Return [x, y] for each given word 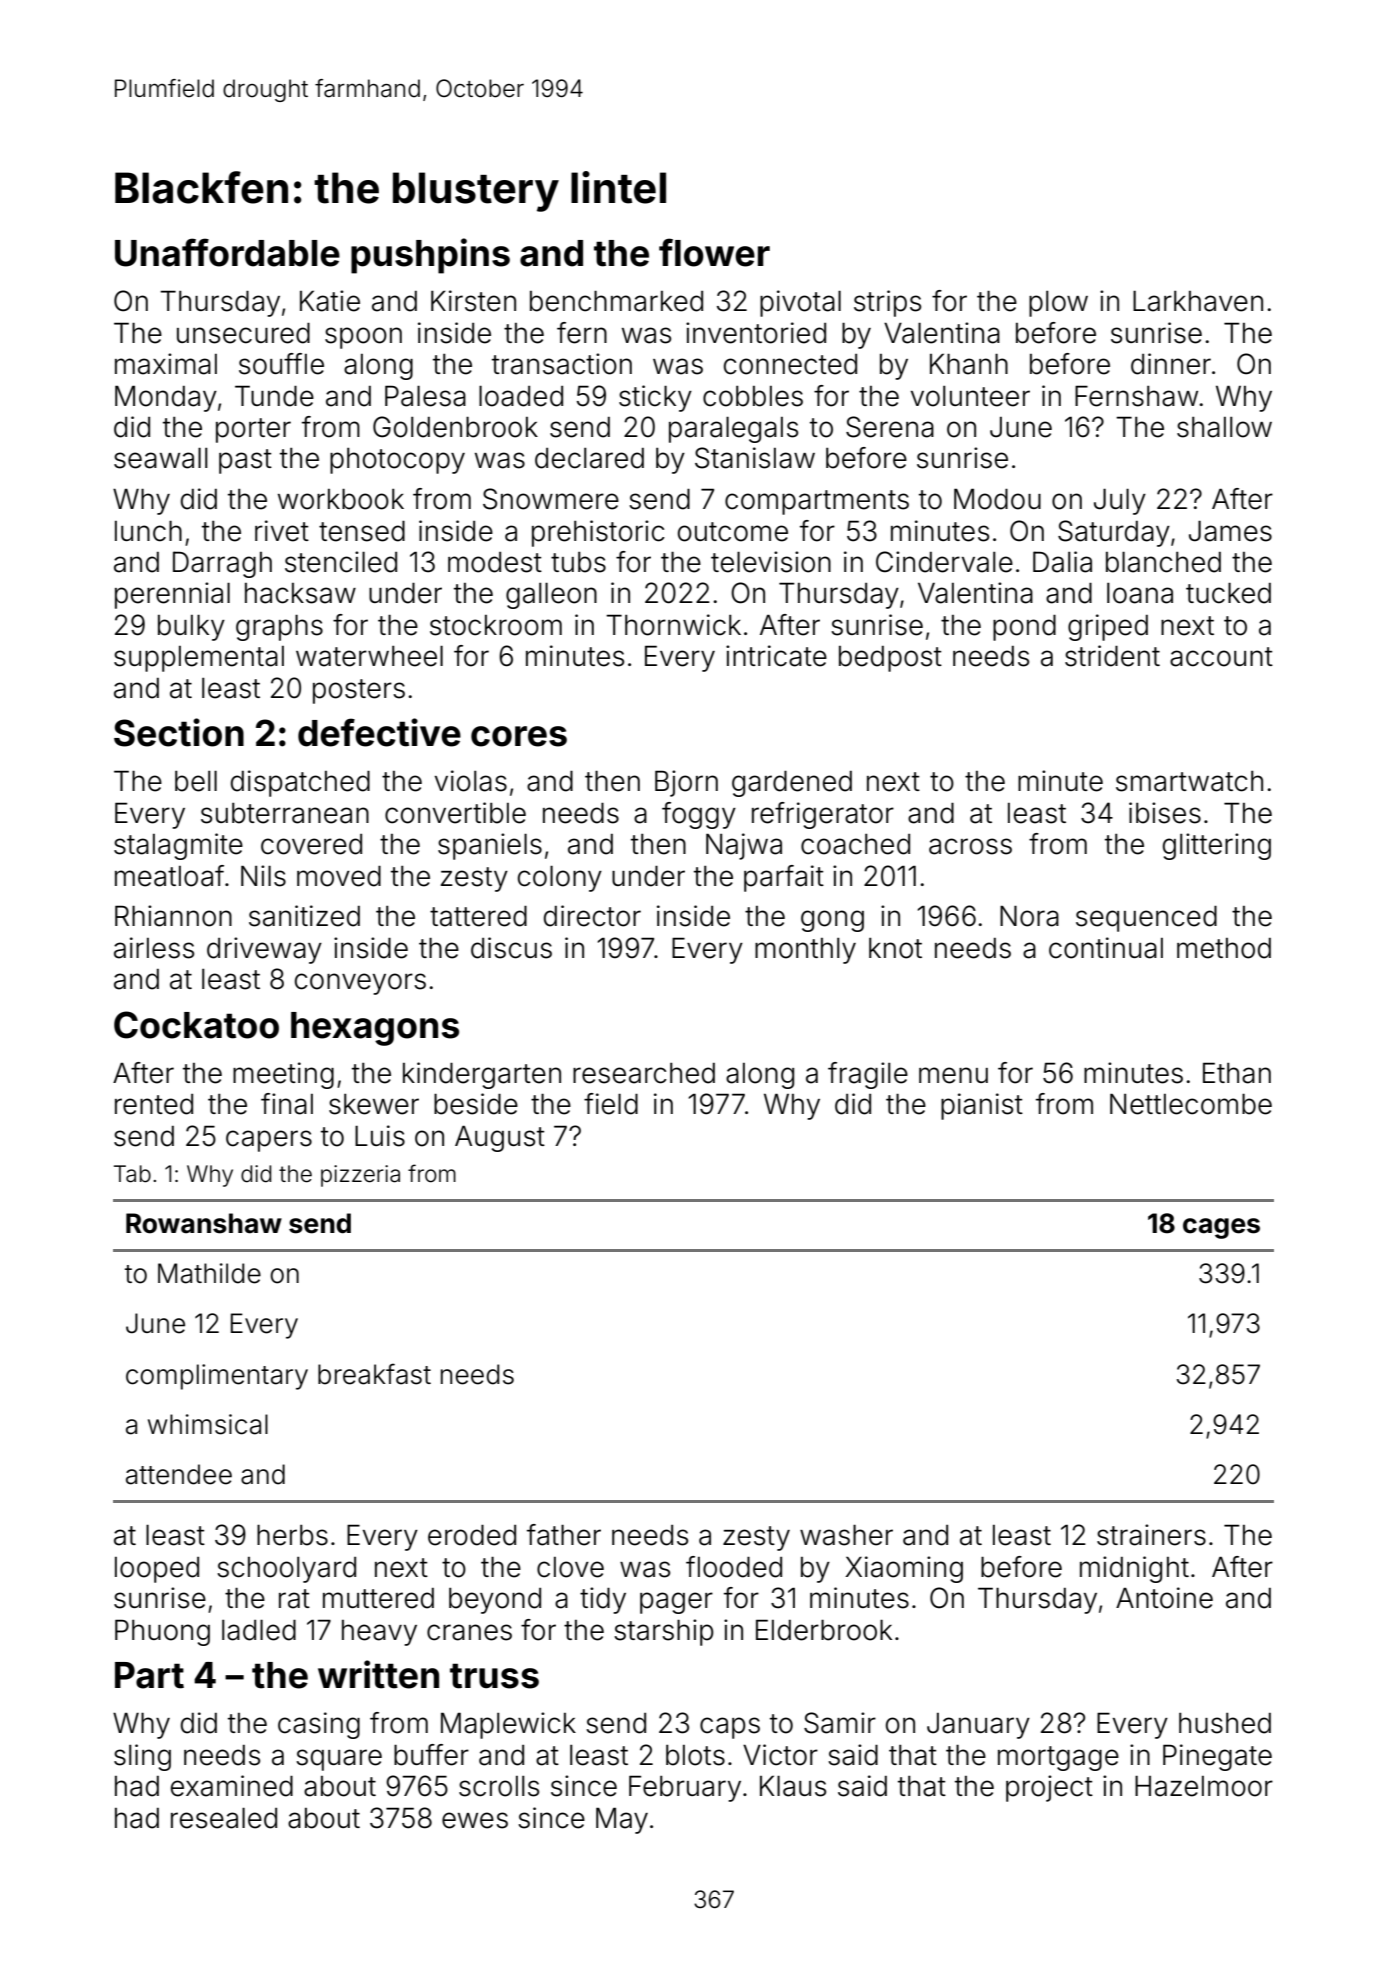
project [1049, 1788]
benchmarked [616, 301]
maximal [166, 364]
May [622, 1820]
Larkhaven [1198, 301]
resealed [224, 1818]
